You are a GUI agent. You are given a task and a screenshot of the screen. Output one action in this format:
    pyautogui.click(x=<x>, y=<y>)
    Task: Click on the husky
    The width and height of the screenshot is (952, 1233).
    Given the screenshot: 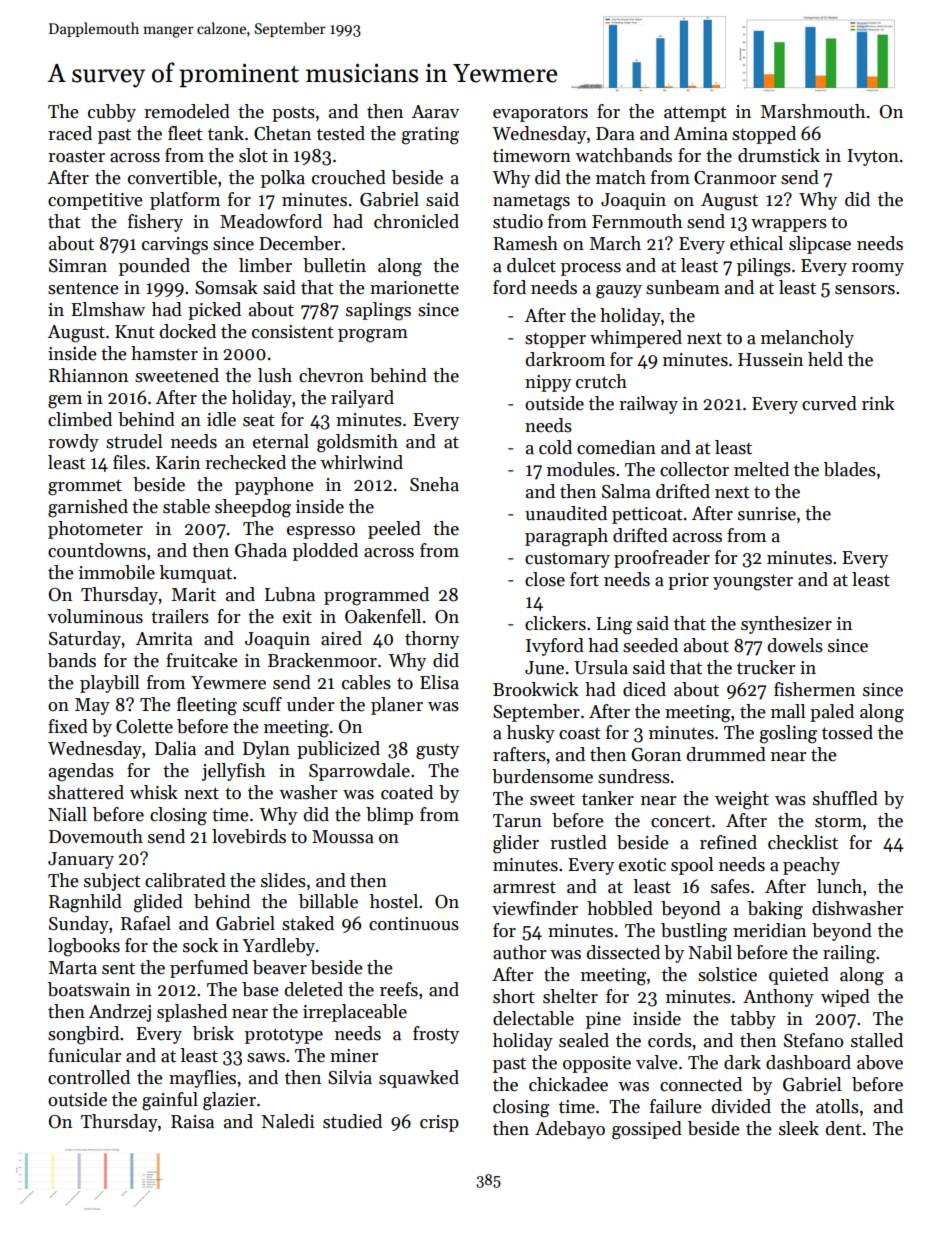 What is the action you would take?
    pyautogui.click(x=531, y=734)
